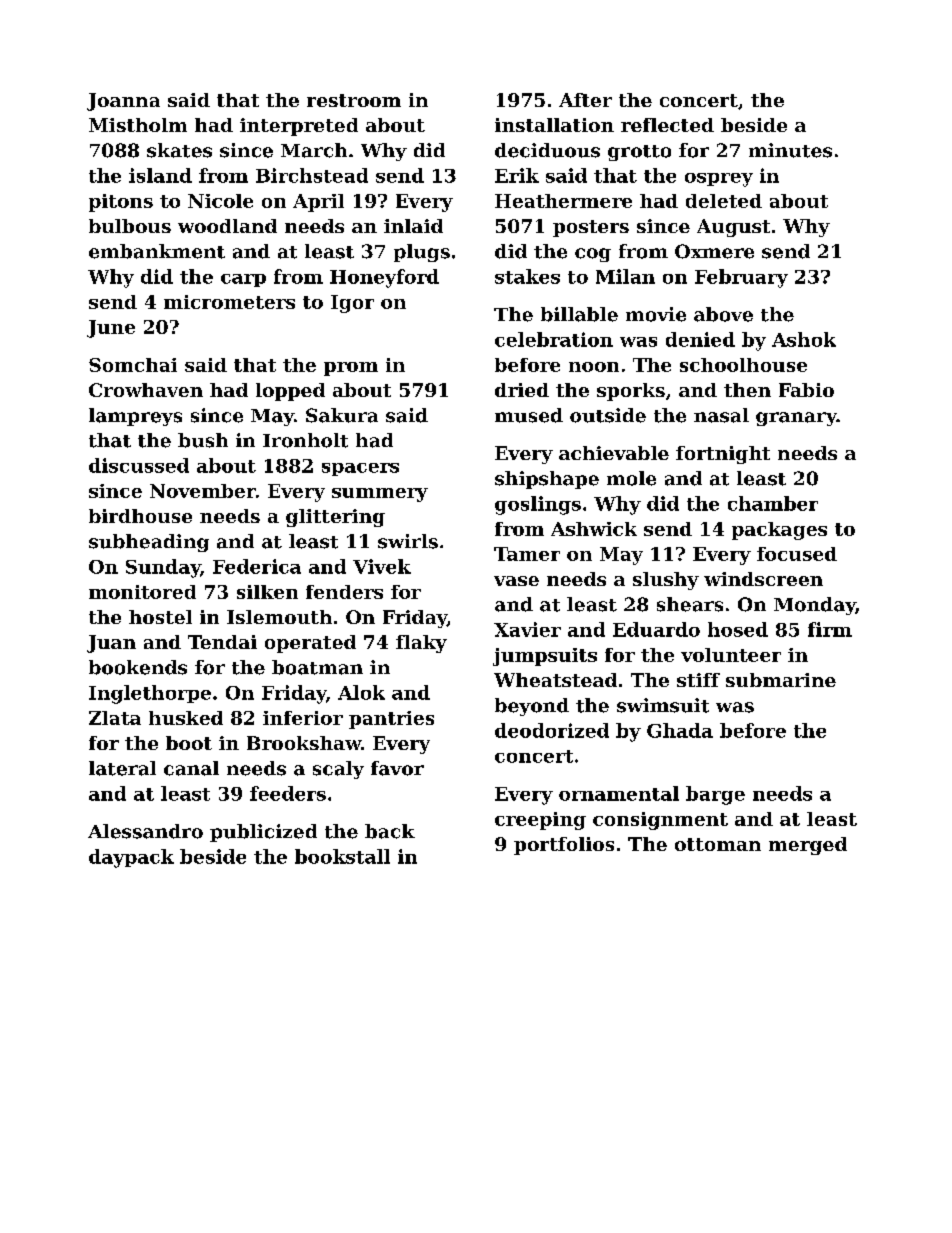 The image size is (952, 1233). I want to click on lampreys, so click(135, 417).
